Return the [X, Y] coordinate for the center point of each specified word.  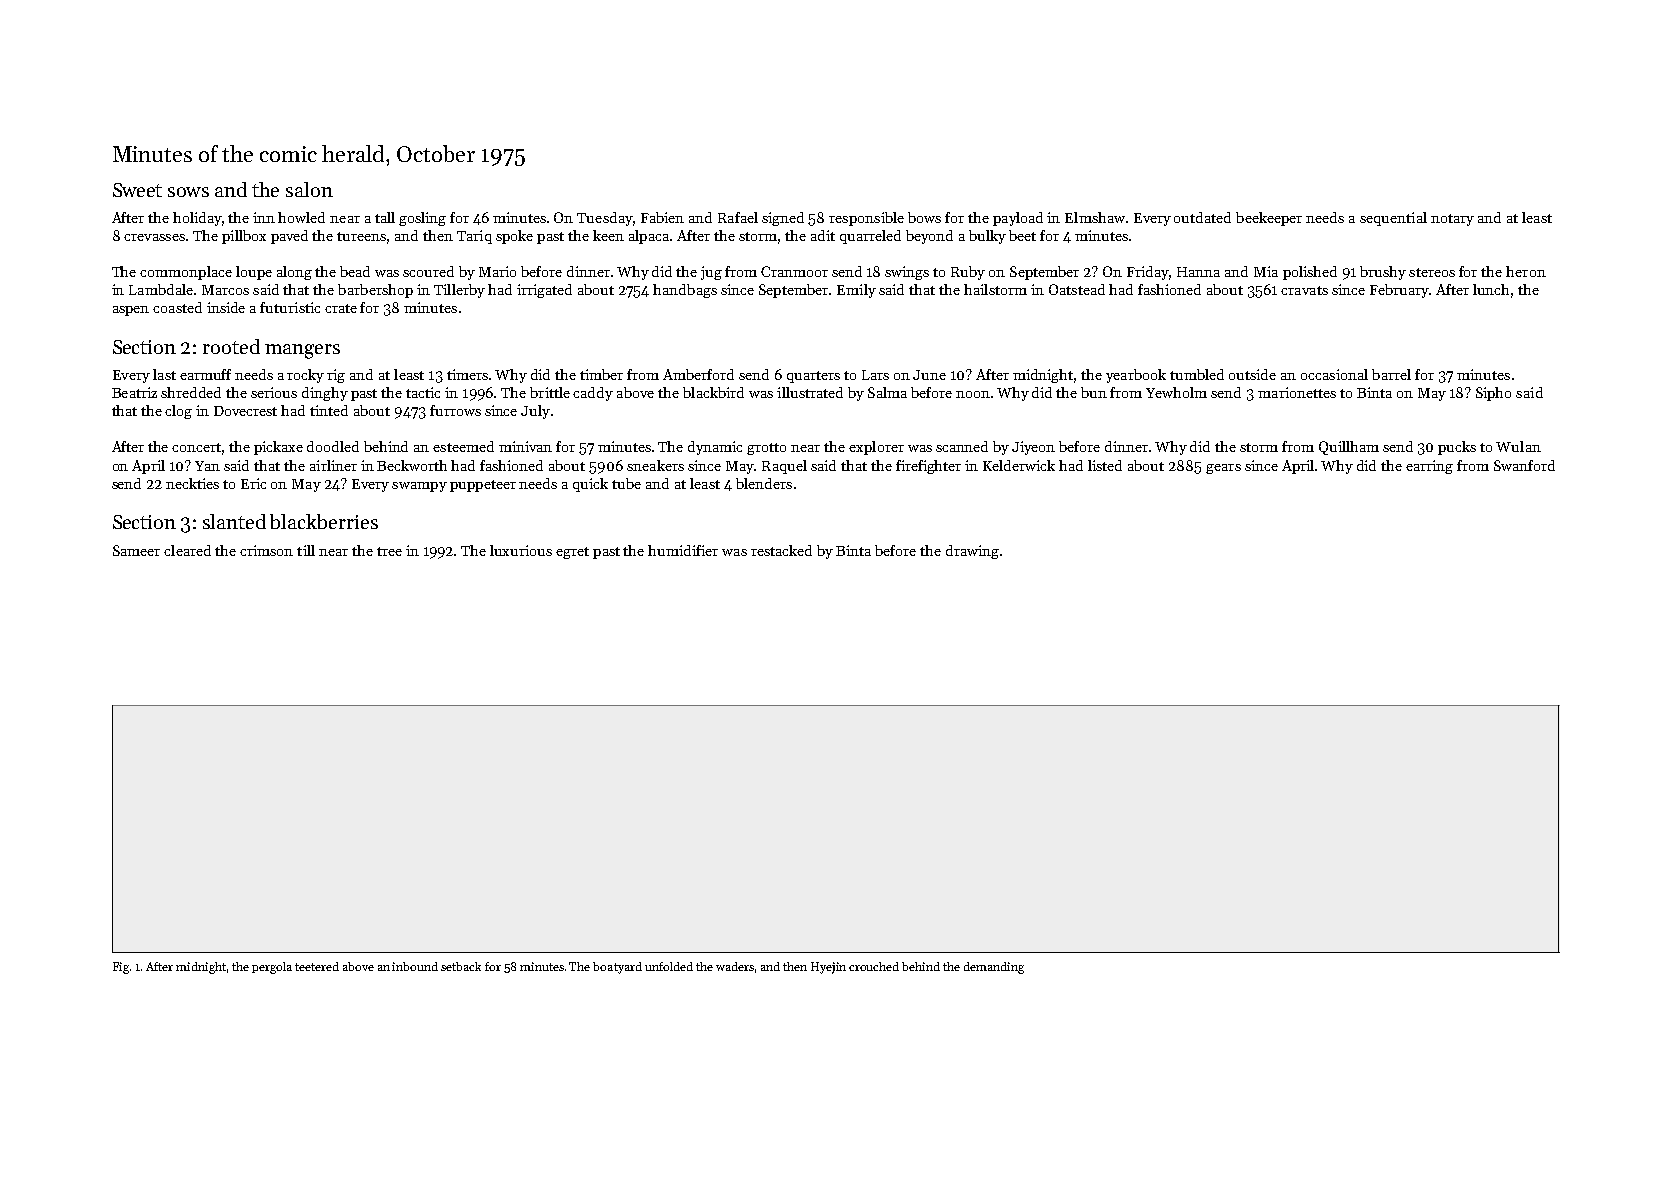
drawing [972, 552]
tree [389, 551]
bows [924, 217]
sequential [1393, 219]
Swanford [1524, 465]
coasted [177, 307]
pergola [272, 968]
